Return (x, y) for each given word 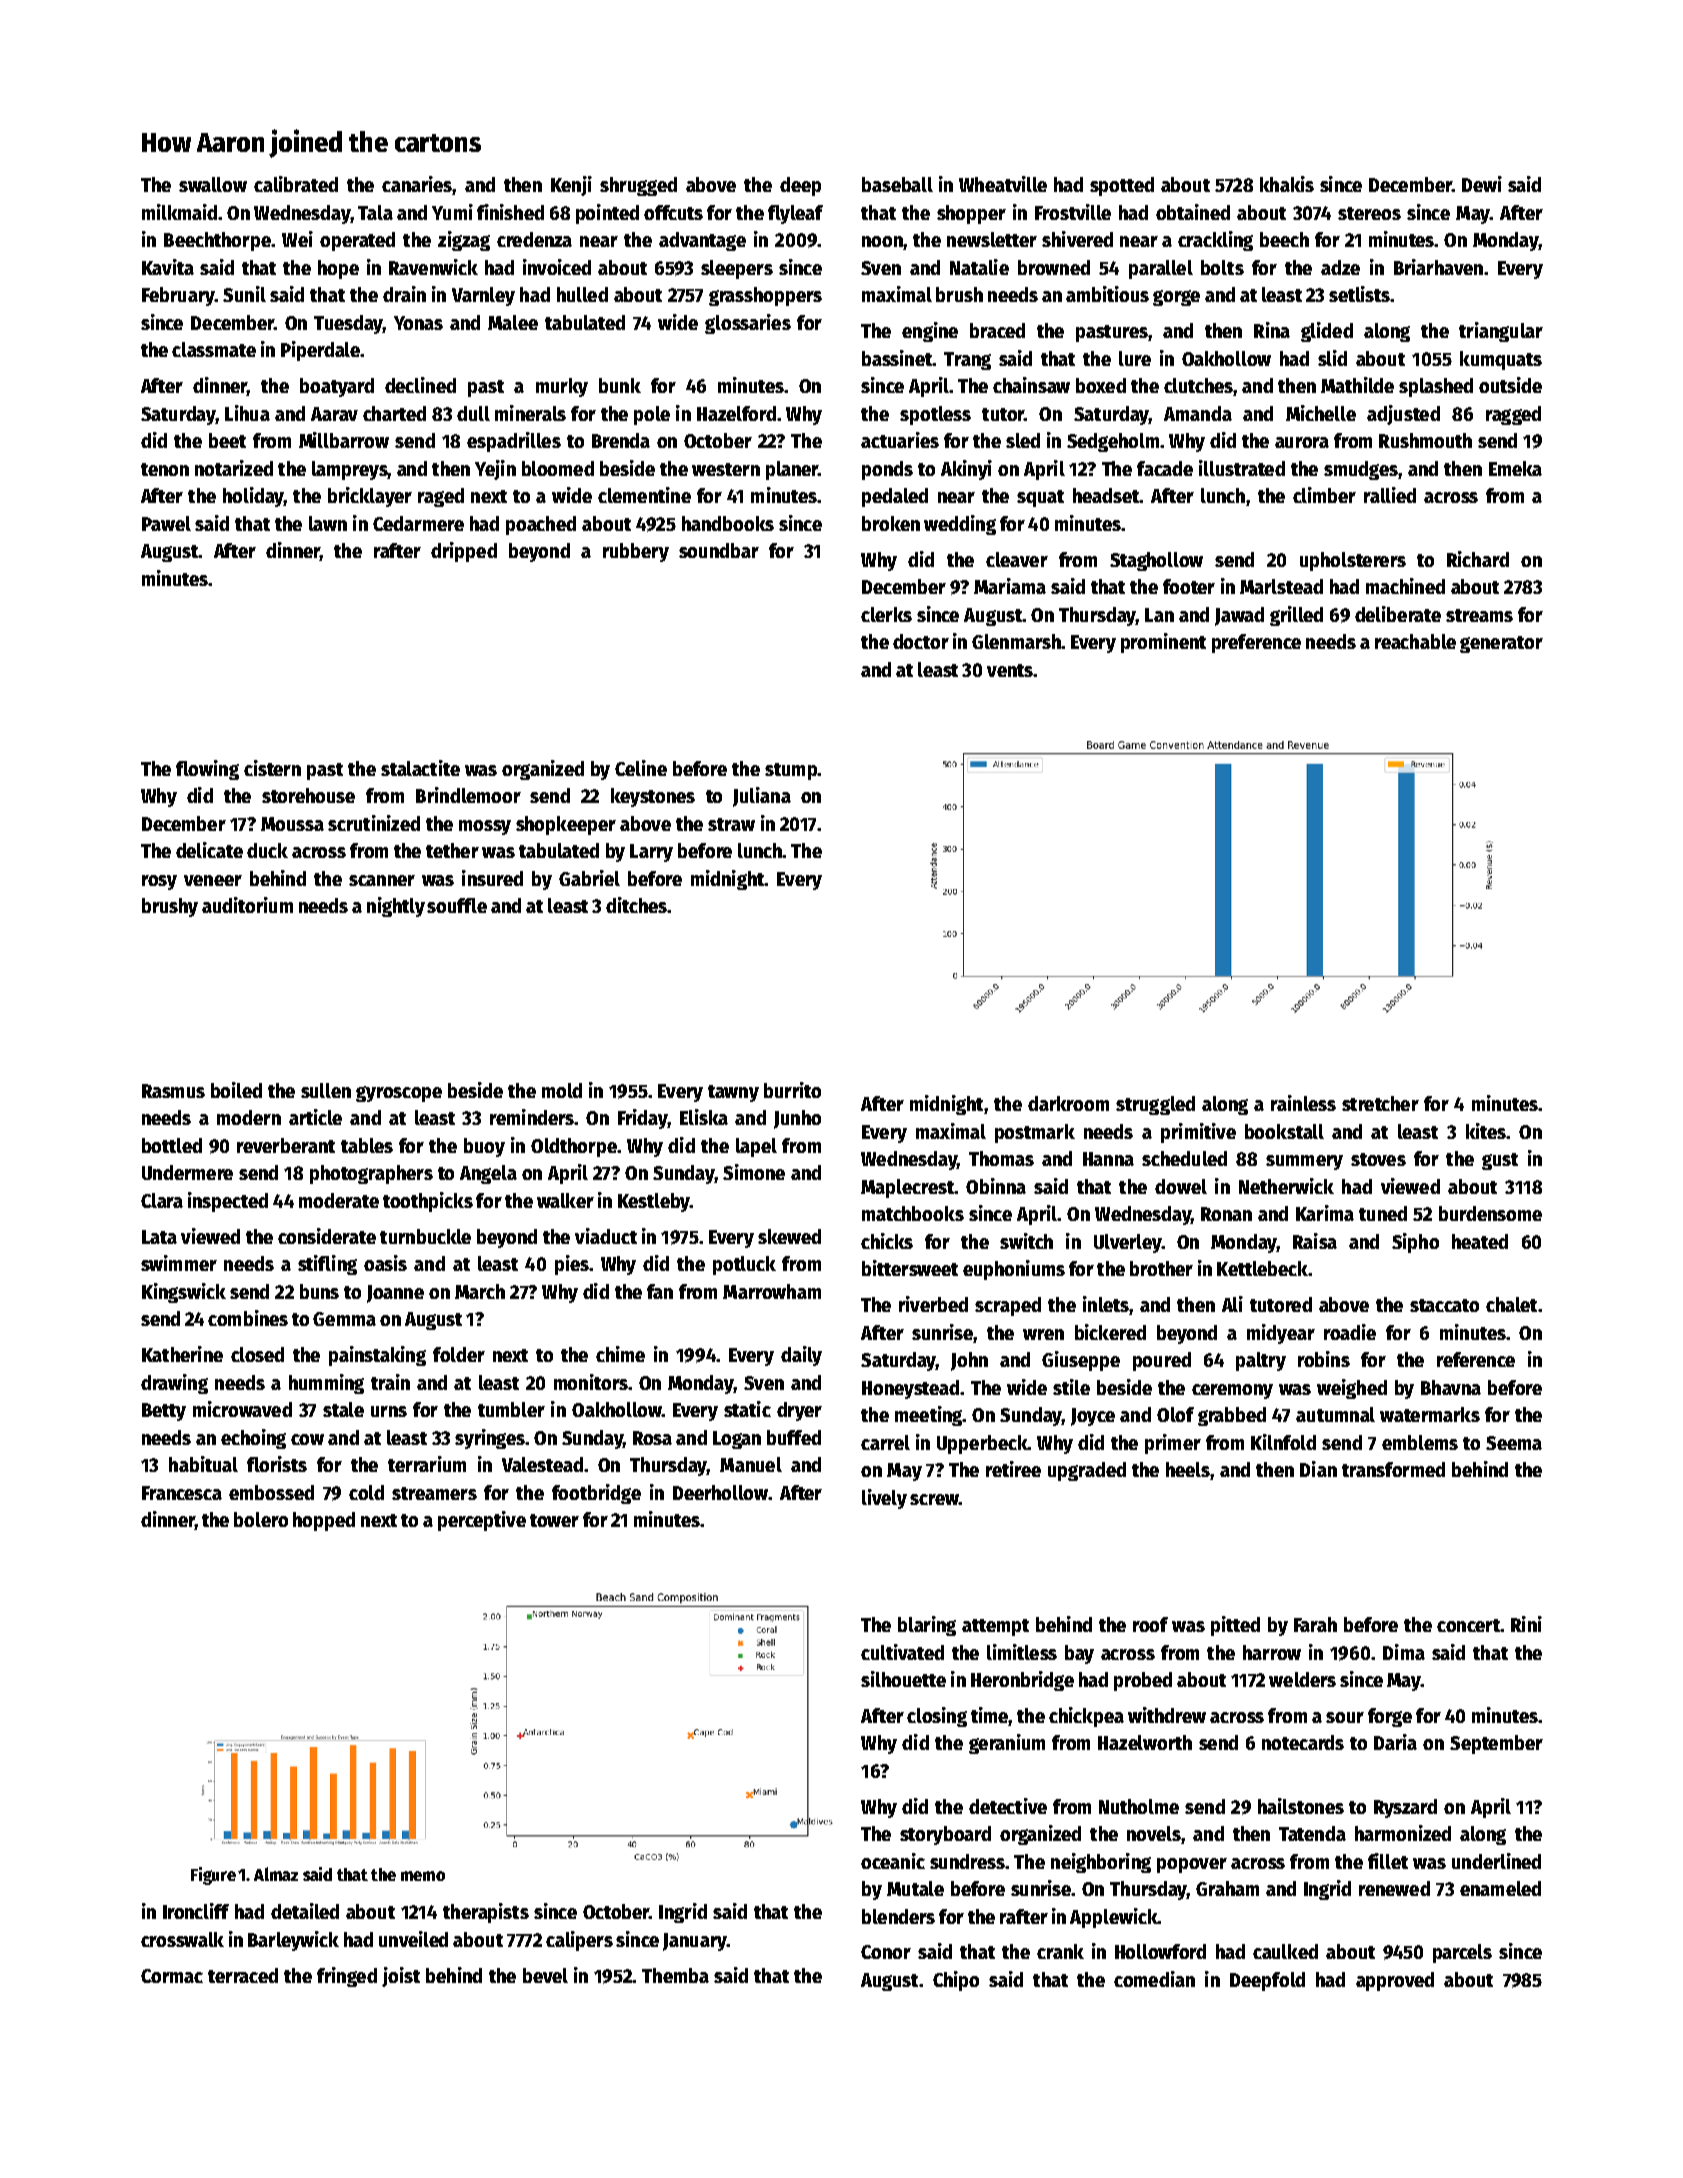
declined (420, 385)
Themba (675, 1975)
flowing (207, 770)
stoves (1378, 1159)
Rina (1272, 330)
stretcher (1380, 1103)
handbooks (728, 523)
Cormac (172, 1976)
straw (731, 824)
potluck (744, 1265)
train (390, 1382)
